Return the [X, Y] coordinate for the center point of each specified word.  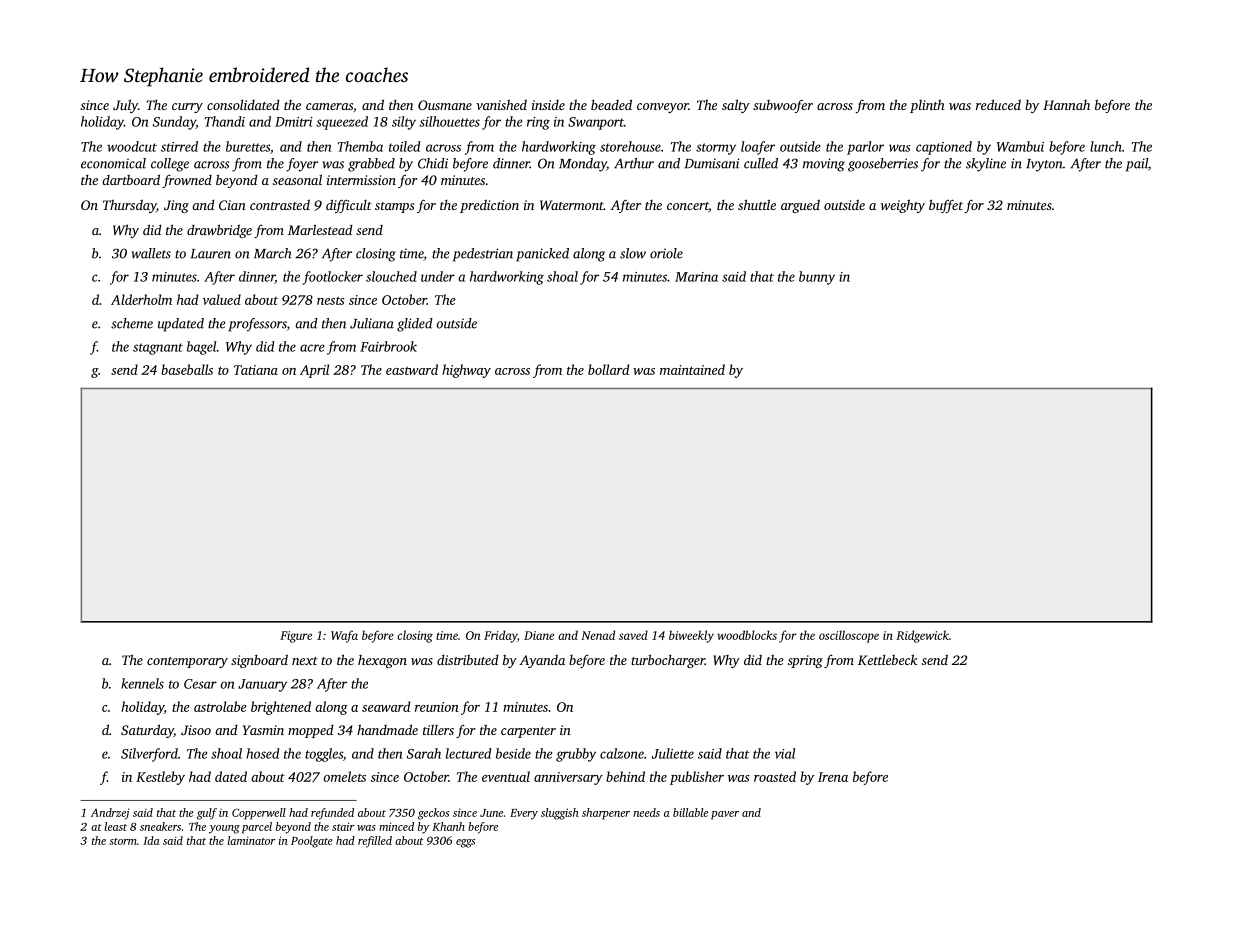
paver [725, 815]
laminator [251, 840]
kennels [142, 683]
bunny [817, 278]
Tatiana [256, 370]
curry [187, 108]
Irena [833, 777]
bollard [608, 369]
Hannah [1066, 105]
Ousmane [445, 105]
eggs [465, 843]
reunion [437, 707]
